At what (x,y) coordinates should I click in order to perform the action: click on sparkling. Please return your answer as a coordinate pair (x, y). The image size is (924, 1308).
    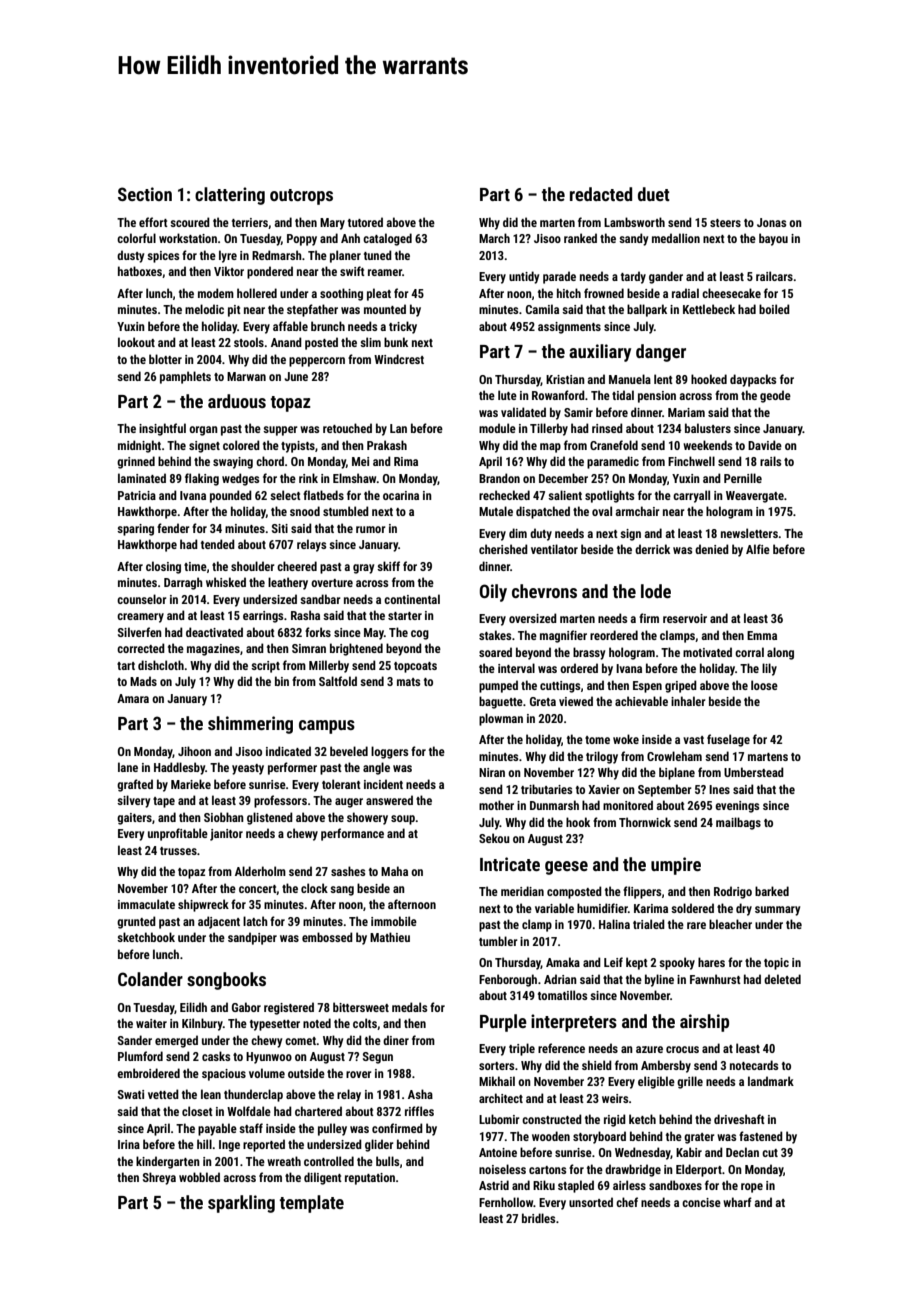
    Looking at the image, I should click on (241, 1204).
